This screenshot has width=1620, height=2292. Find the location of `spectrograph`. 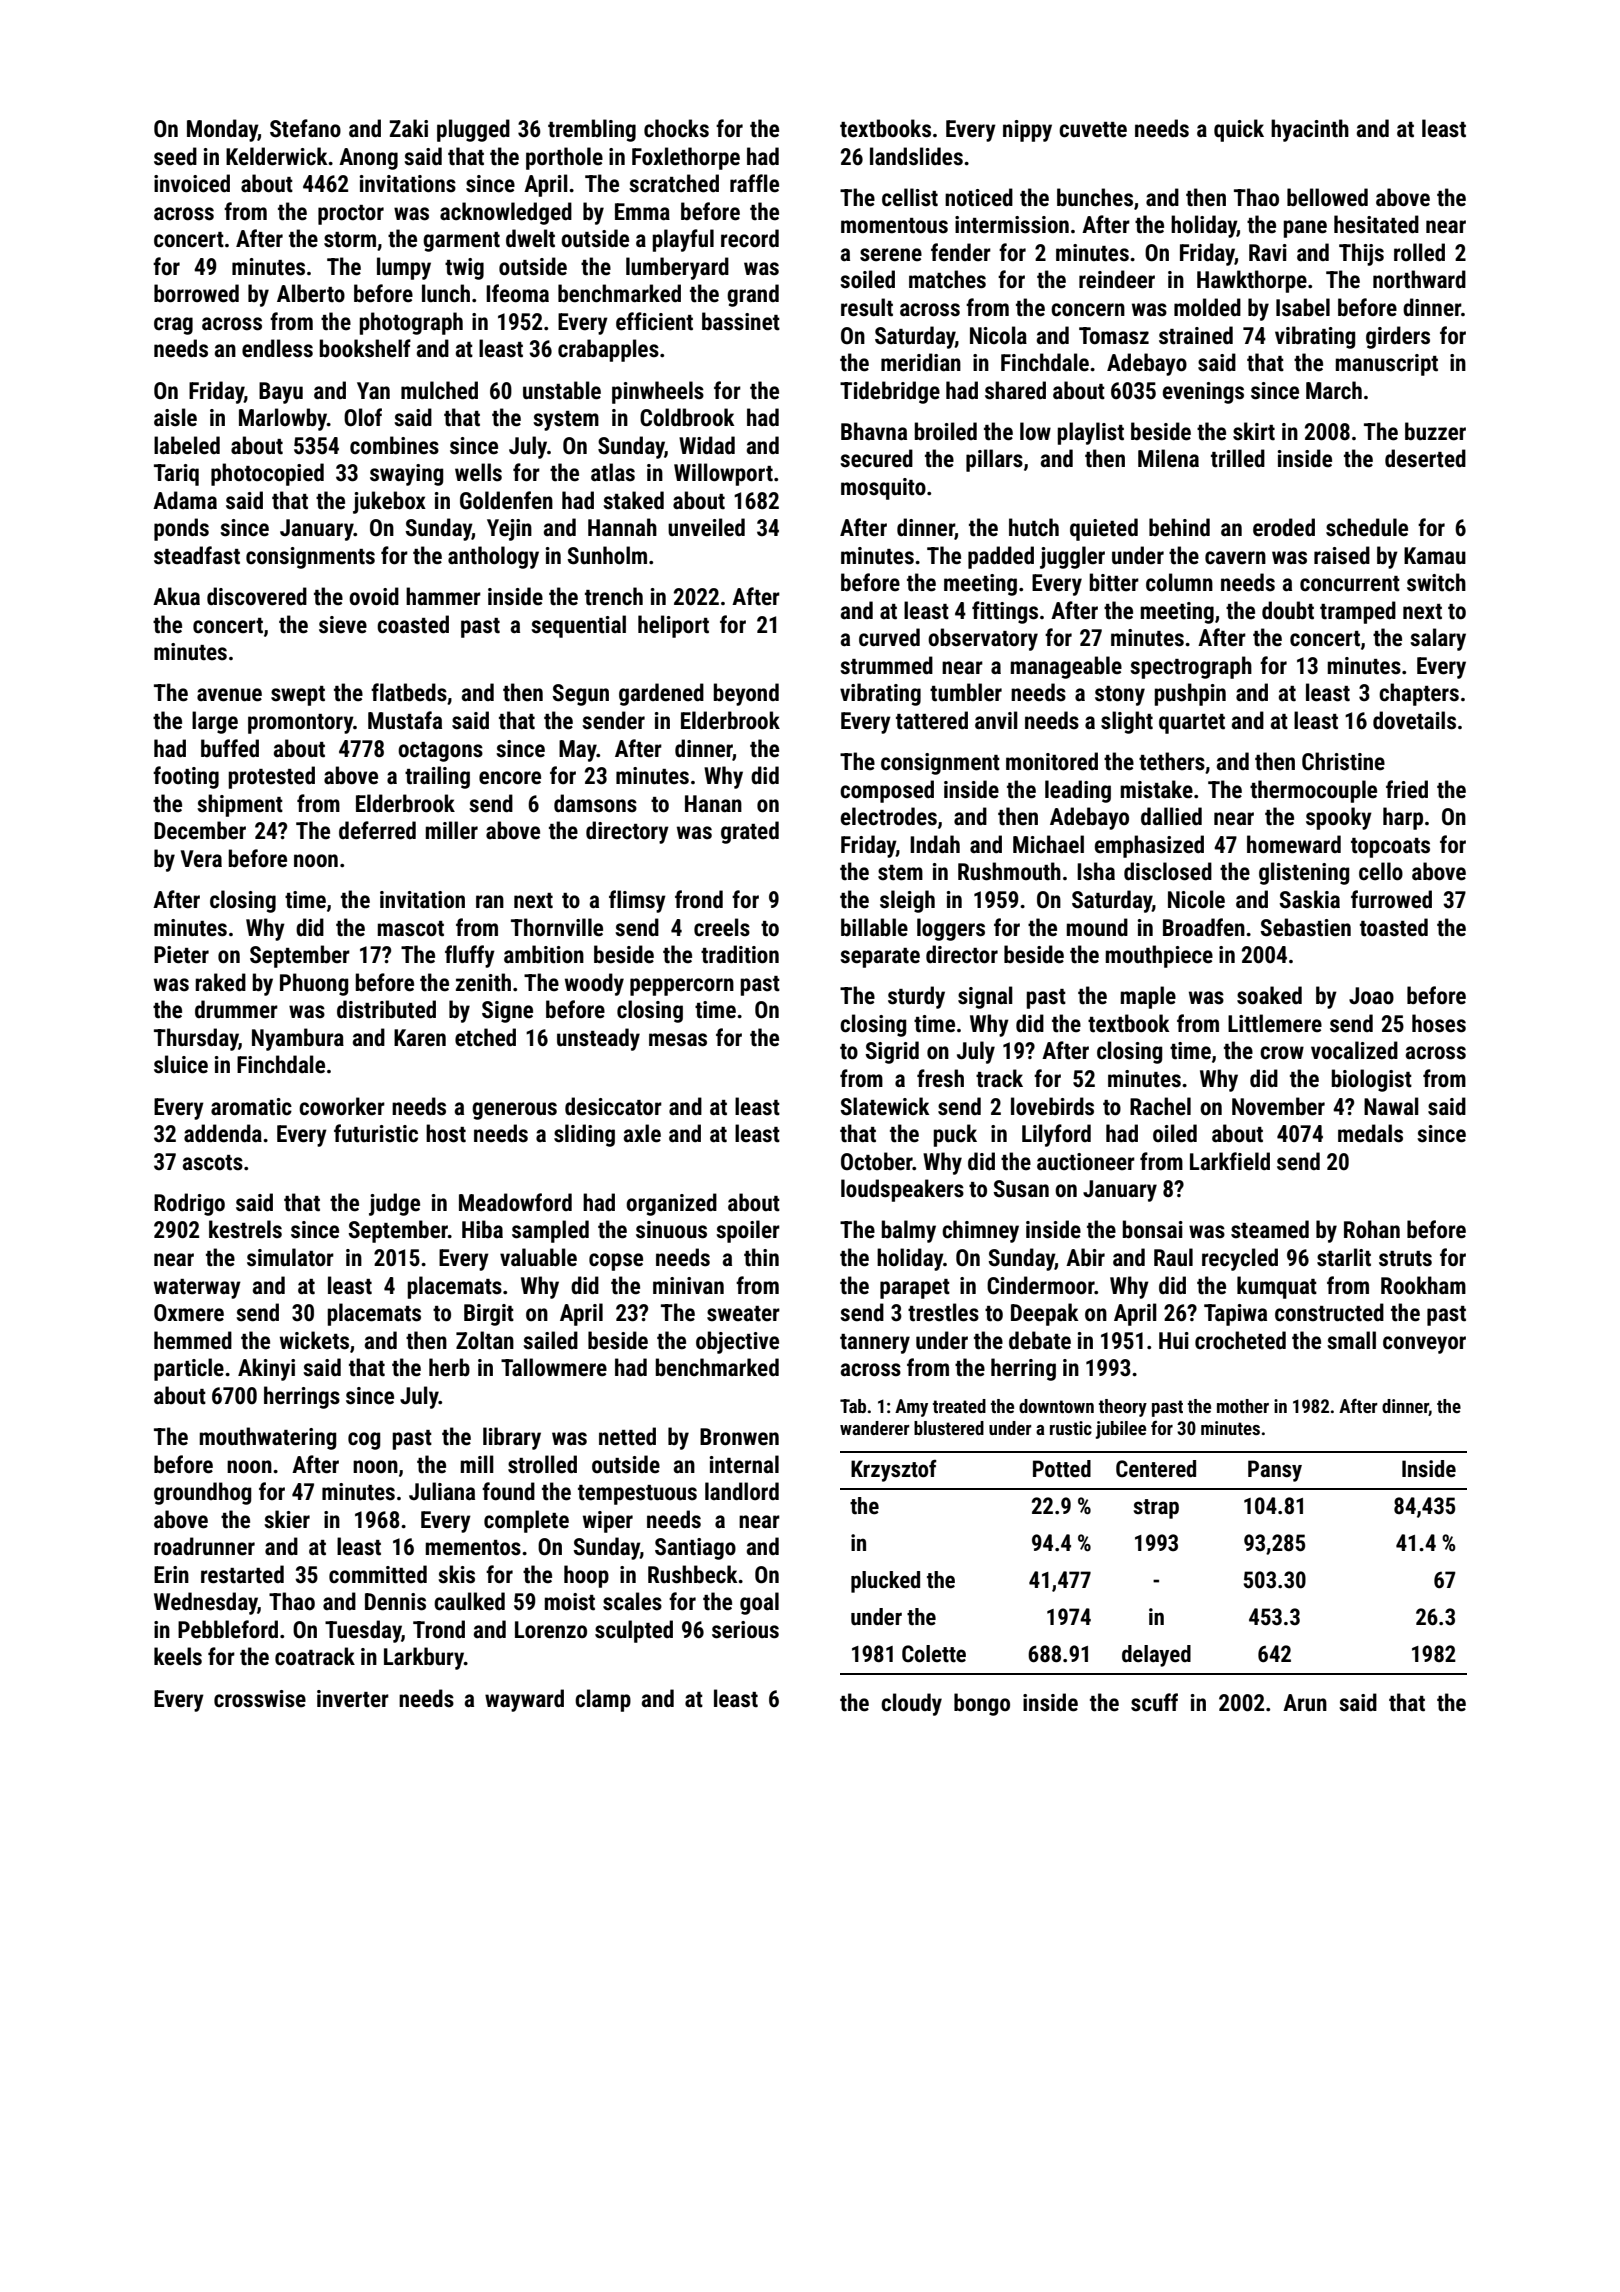

spectrograph is located at coordinates (1191, 667).
